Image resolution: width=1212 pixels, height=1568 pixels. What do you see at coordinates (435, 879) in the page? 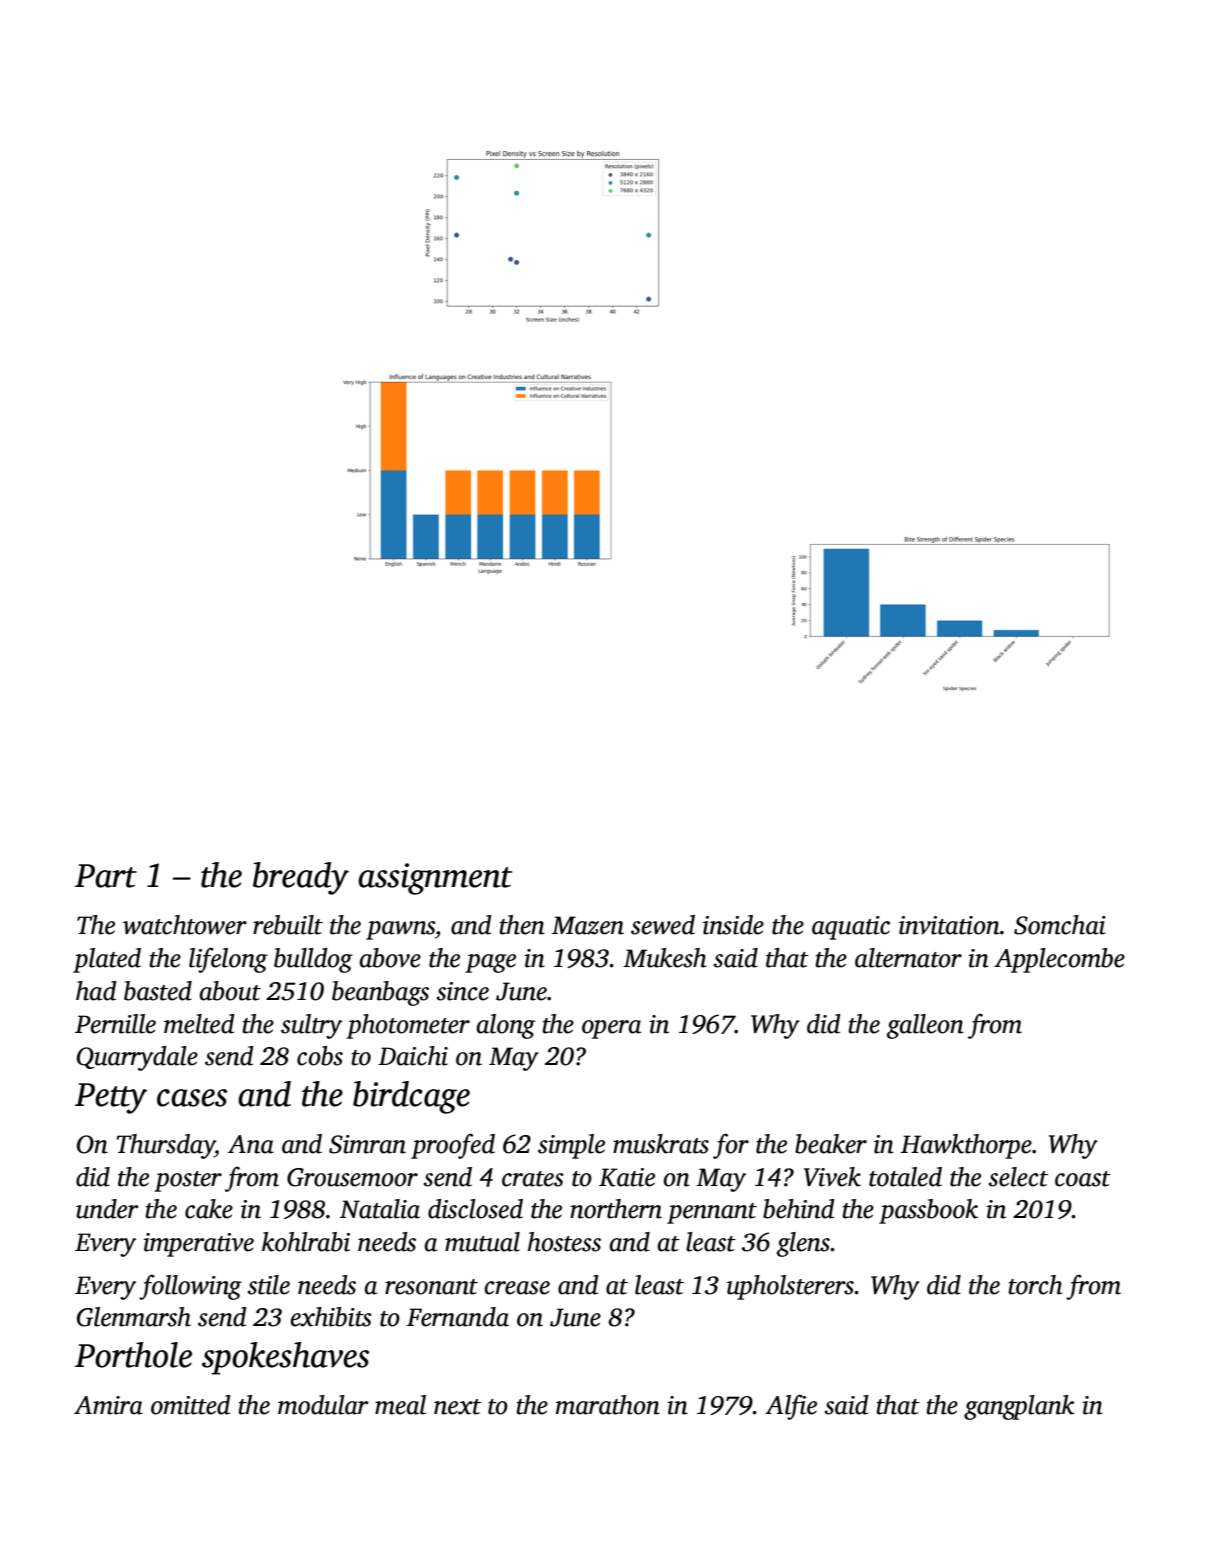
I see `assignment` at bounding box center [435, 879].
